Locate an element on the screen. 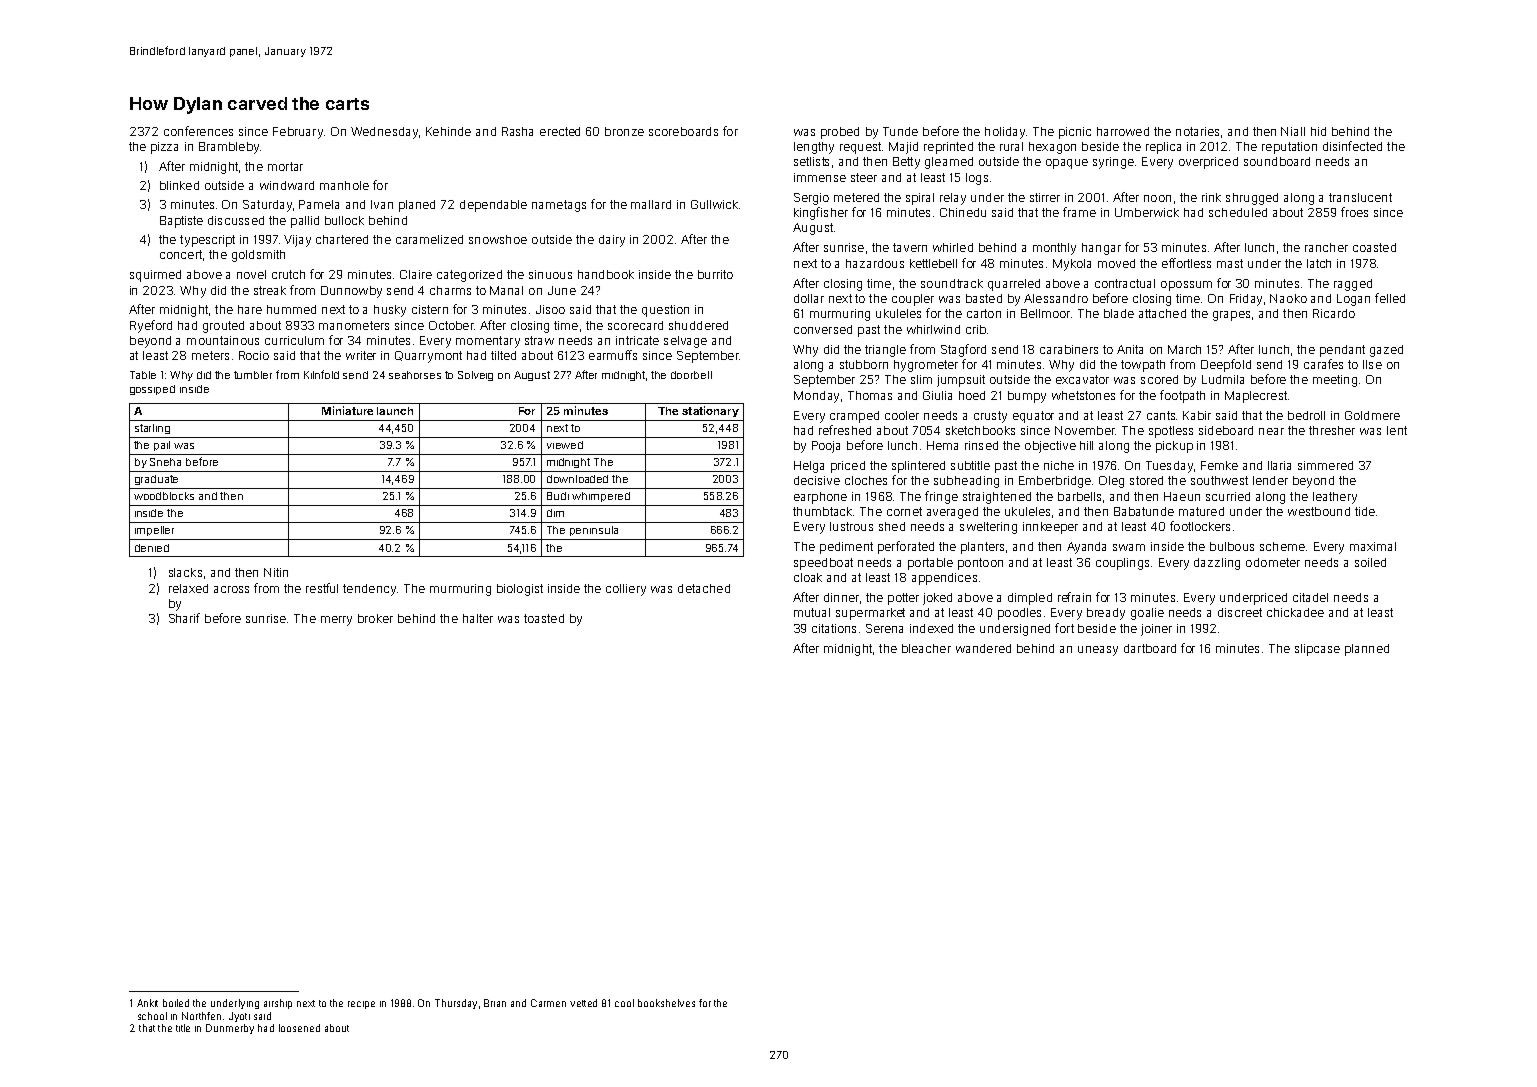 The image size is (1537, 1087). Sharif is located at coordinates (184, 618).
